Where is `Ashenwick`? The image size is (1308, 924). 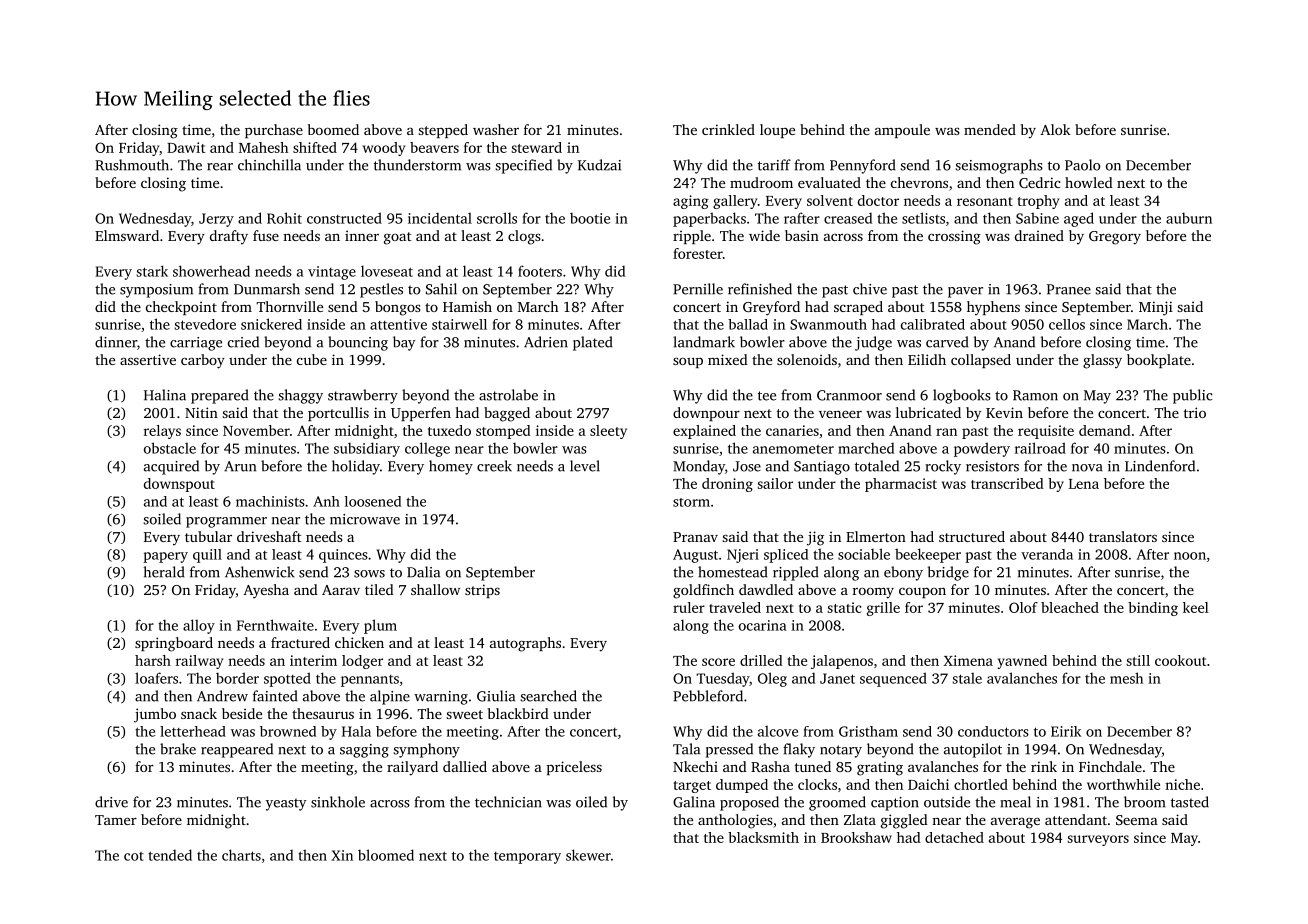
Ashenwick is located at coordinates (260, 572).
